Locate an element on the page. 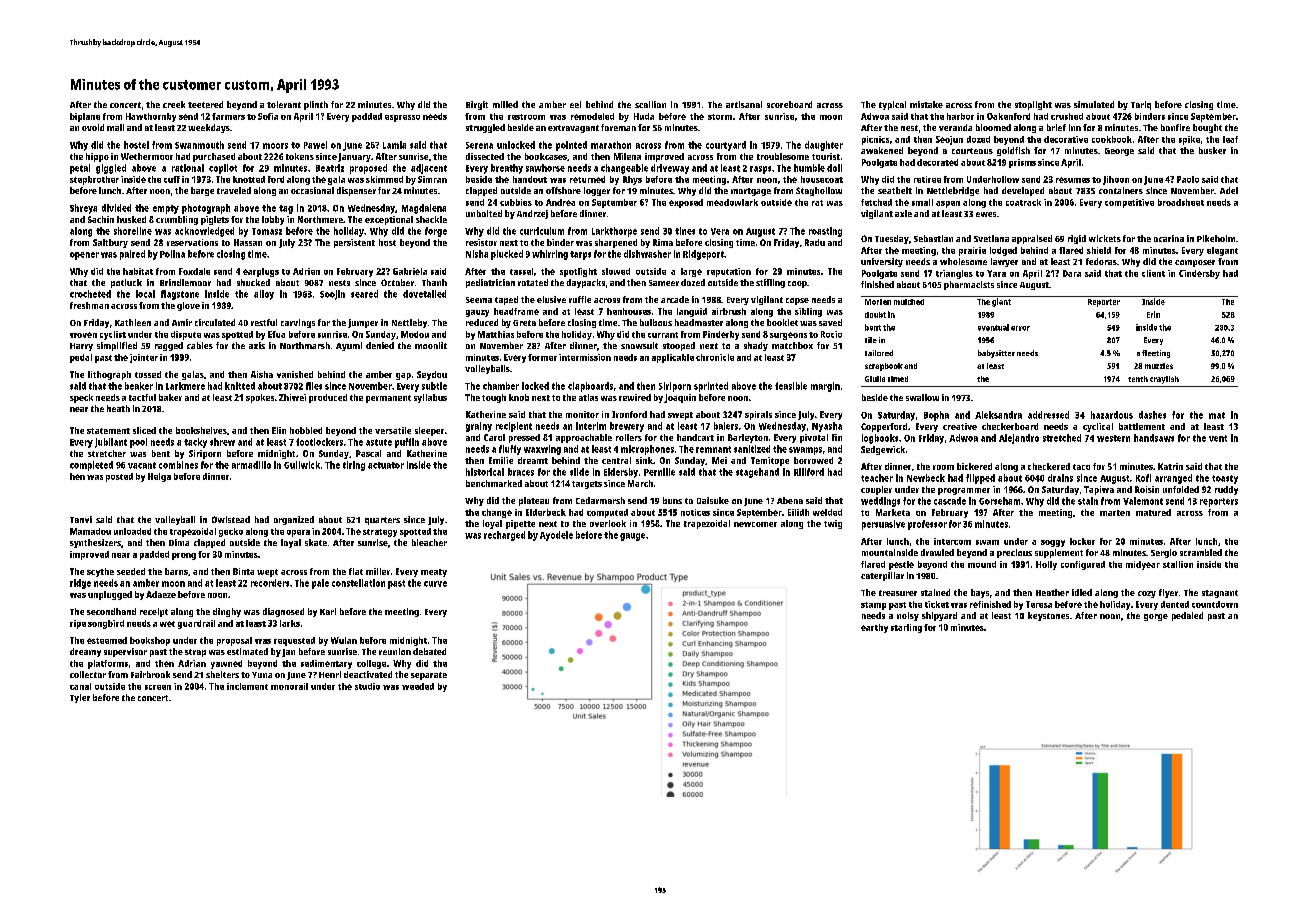 Image resolution: width=1308 pixels, height=924 pixels. gorge is located at coordinates (1156, 617).
